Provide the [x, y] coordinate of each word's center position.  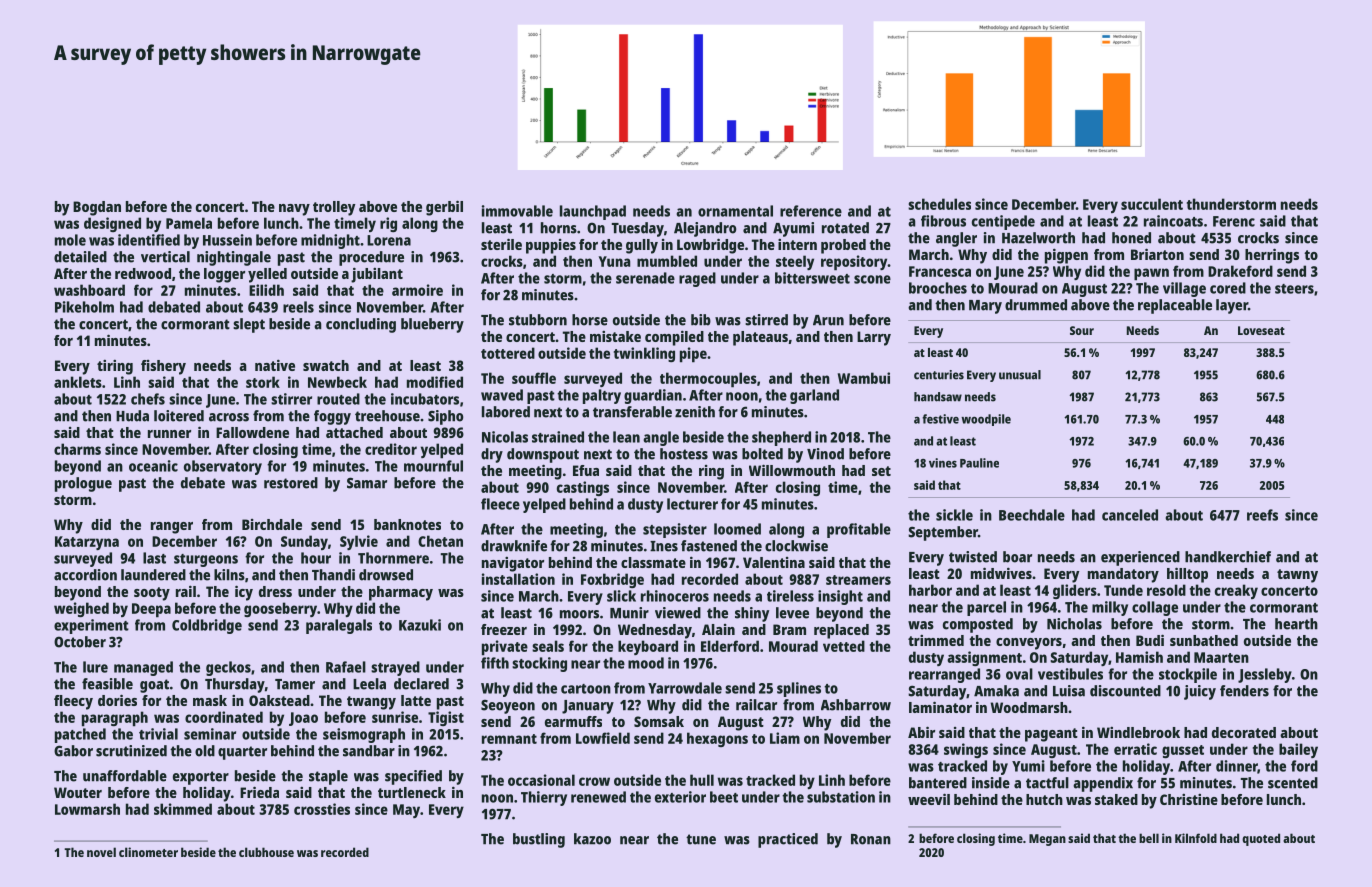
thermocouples [708, 379]
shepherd [781, 438]
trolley [334, 208]
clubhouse [266, 852]
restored [291, 483]
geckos [228, 668]
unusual [1020, 375]
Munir [629, 613]
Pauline [979, 463]
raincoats [1173, 221]
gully [642, 246]
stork [263, 382]
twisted [973, 557]
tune [701, 839]
